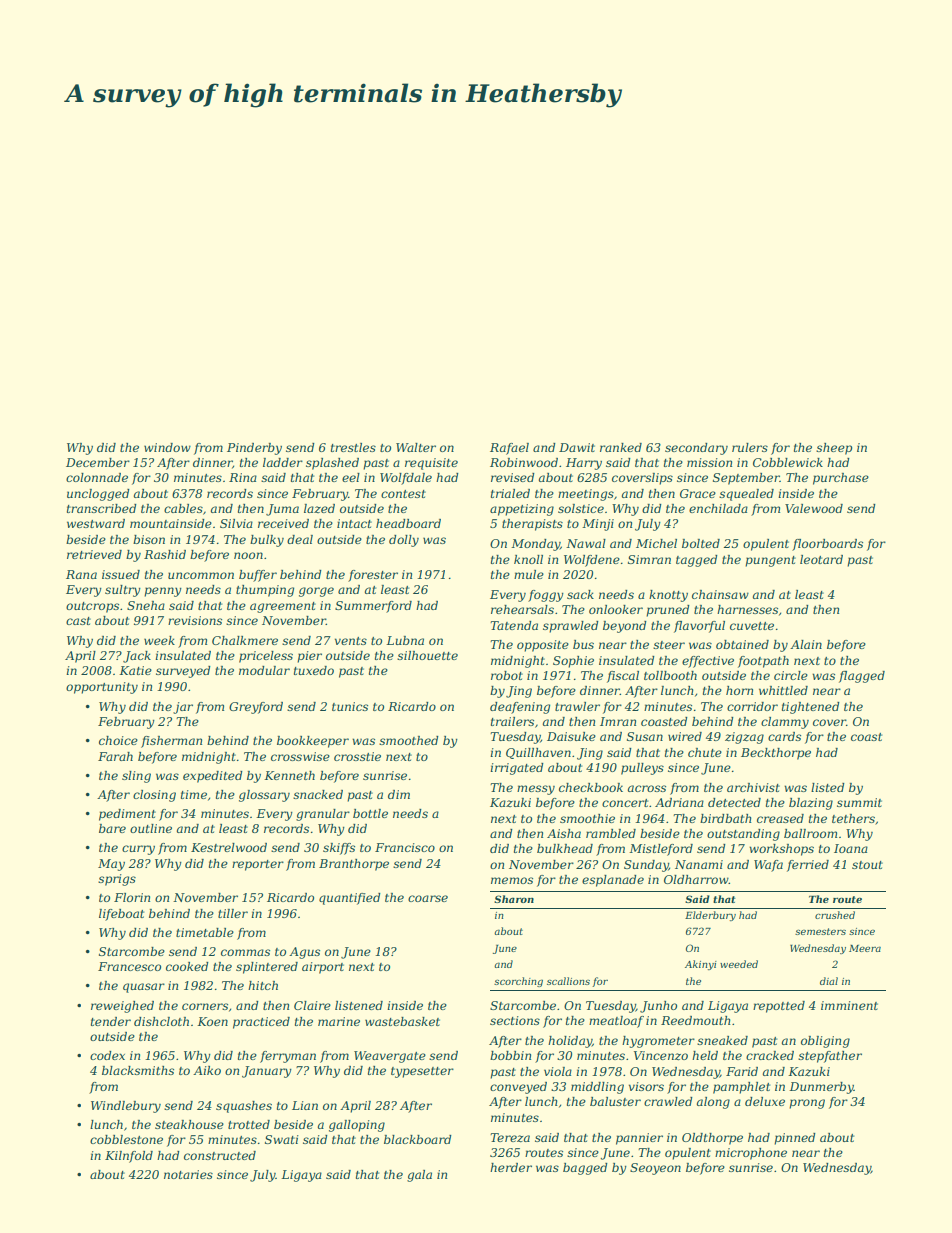 The image size is (952, 1233). I want to click on scallions, so click(568, 981).
